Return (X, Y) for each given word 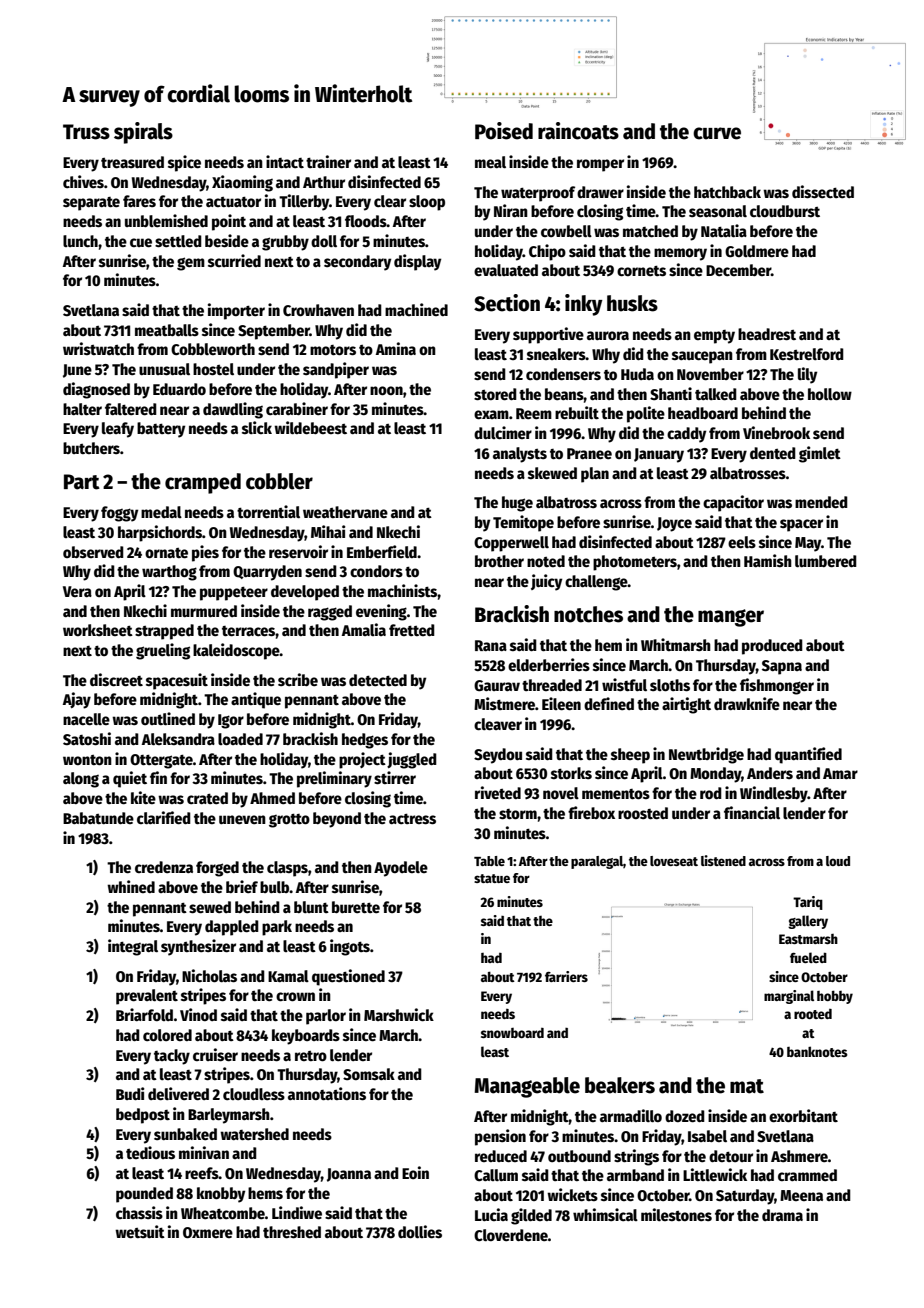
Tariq (808, 903)
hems (265, 1193)
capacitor (733, 503)
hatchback (727, 192)
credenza (164, 867)
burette (356, 907)
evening (381, 612)
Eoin (415, 1172)
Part (82, 482)
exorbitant (803, 1116)
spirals (143, 133)
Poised (504, 131)
